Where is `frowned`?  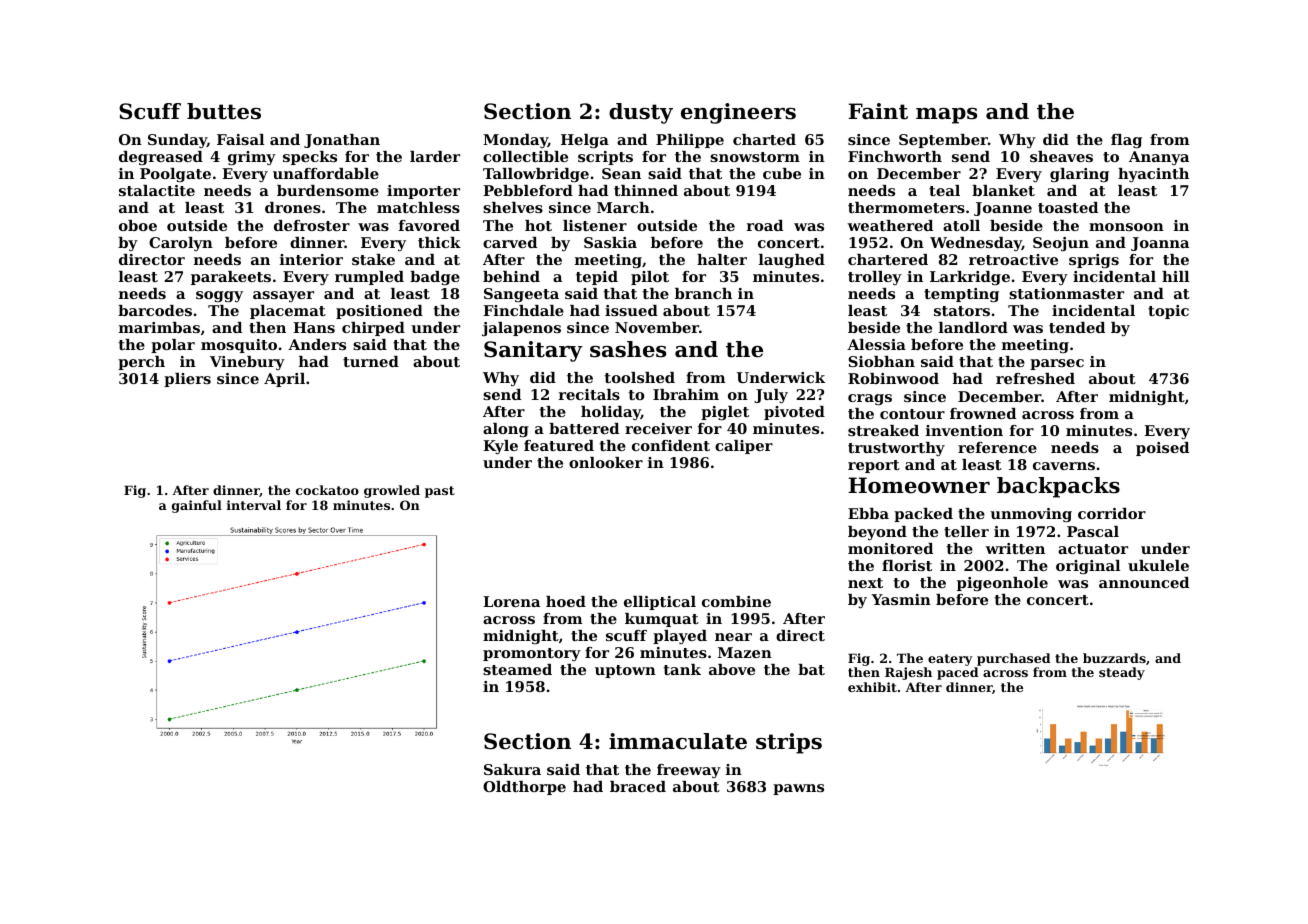
frowned is located at coordinates (983, 413).
